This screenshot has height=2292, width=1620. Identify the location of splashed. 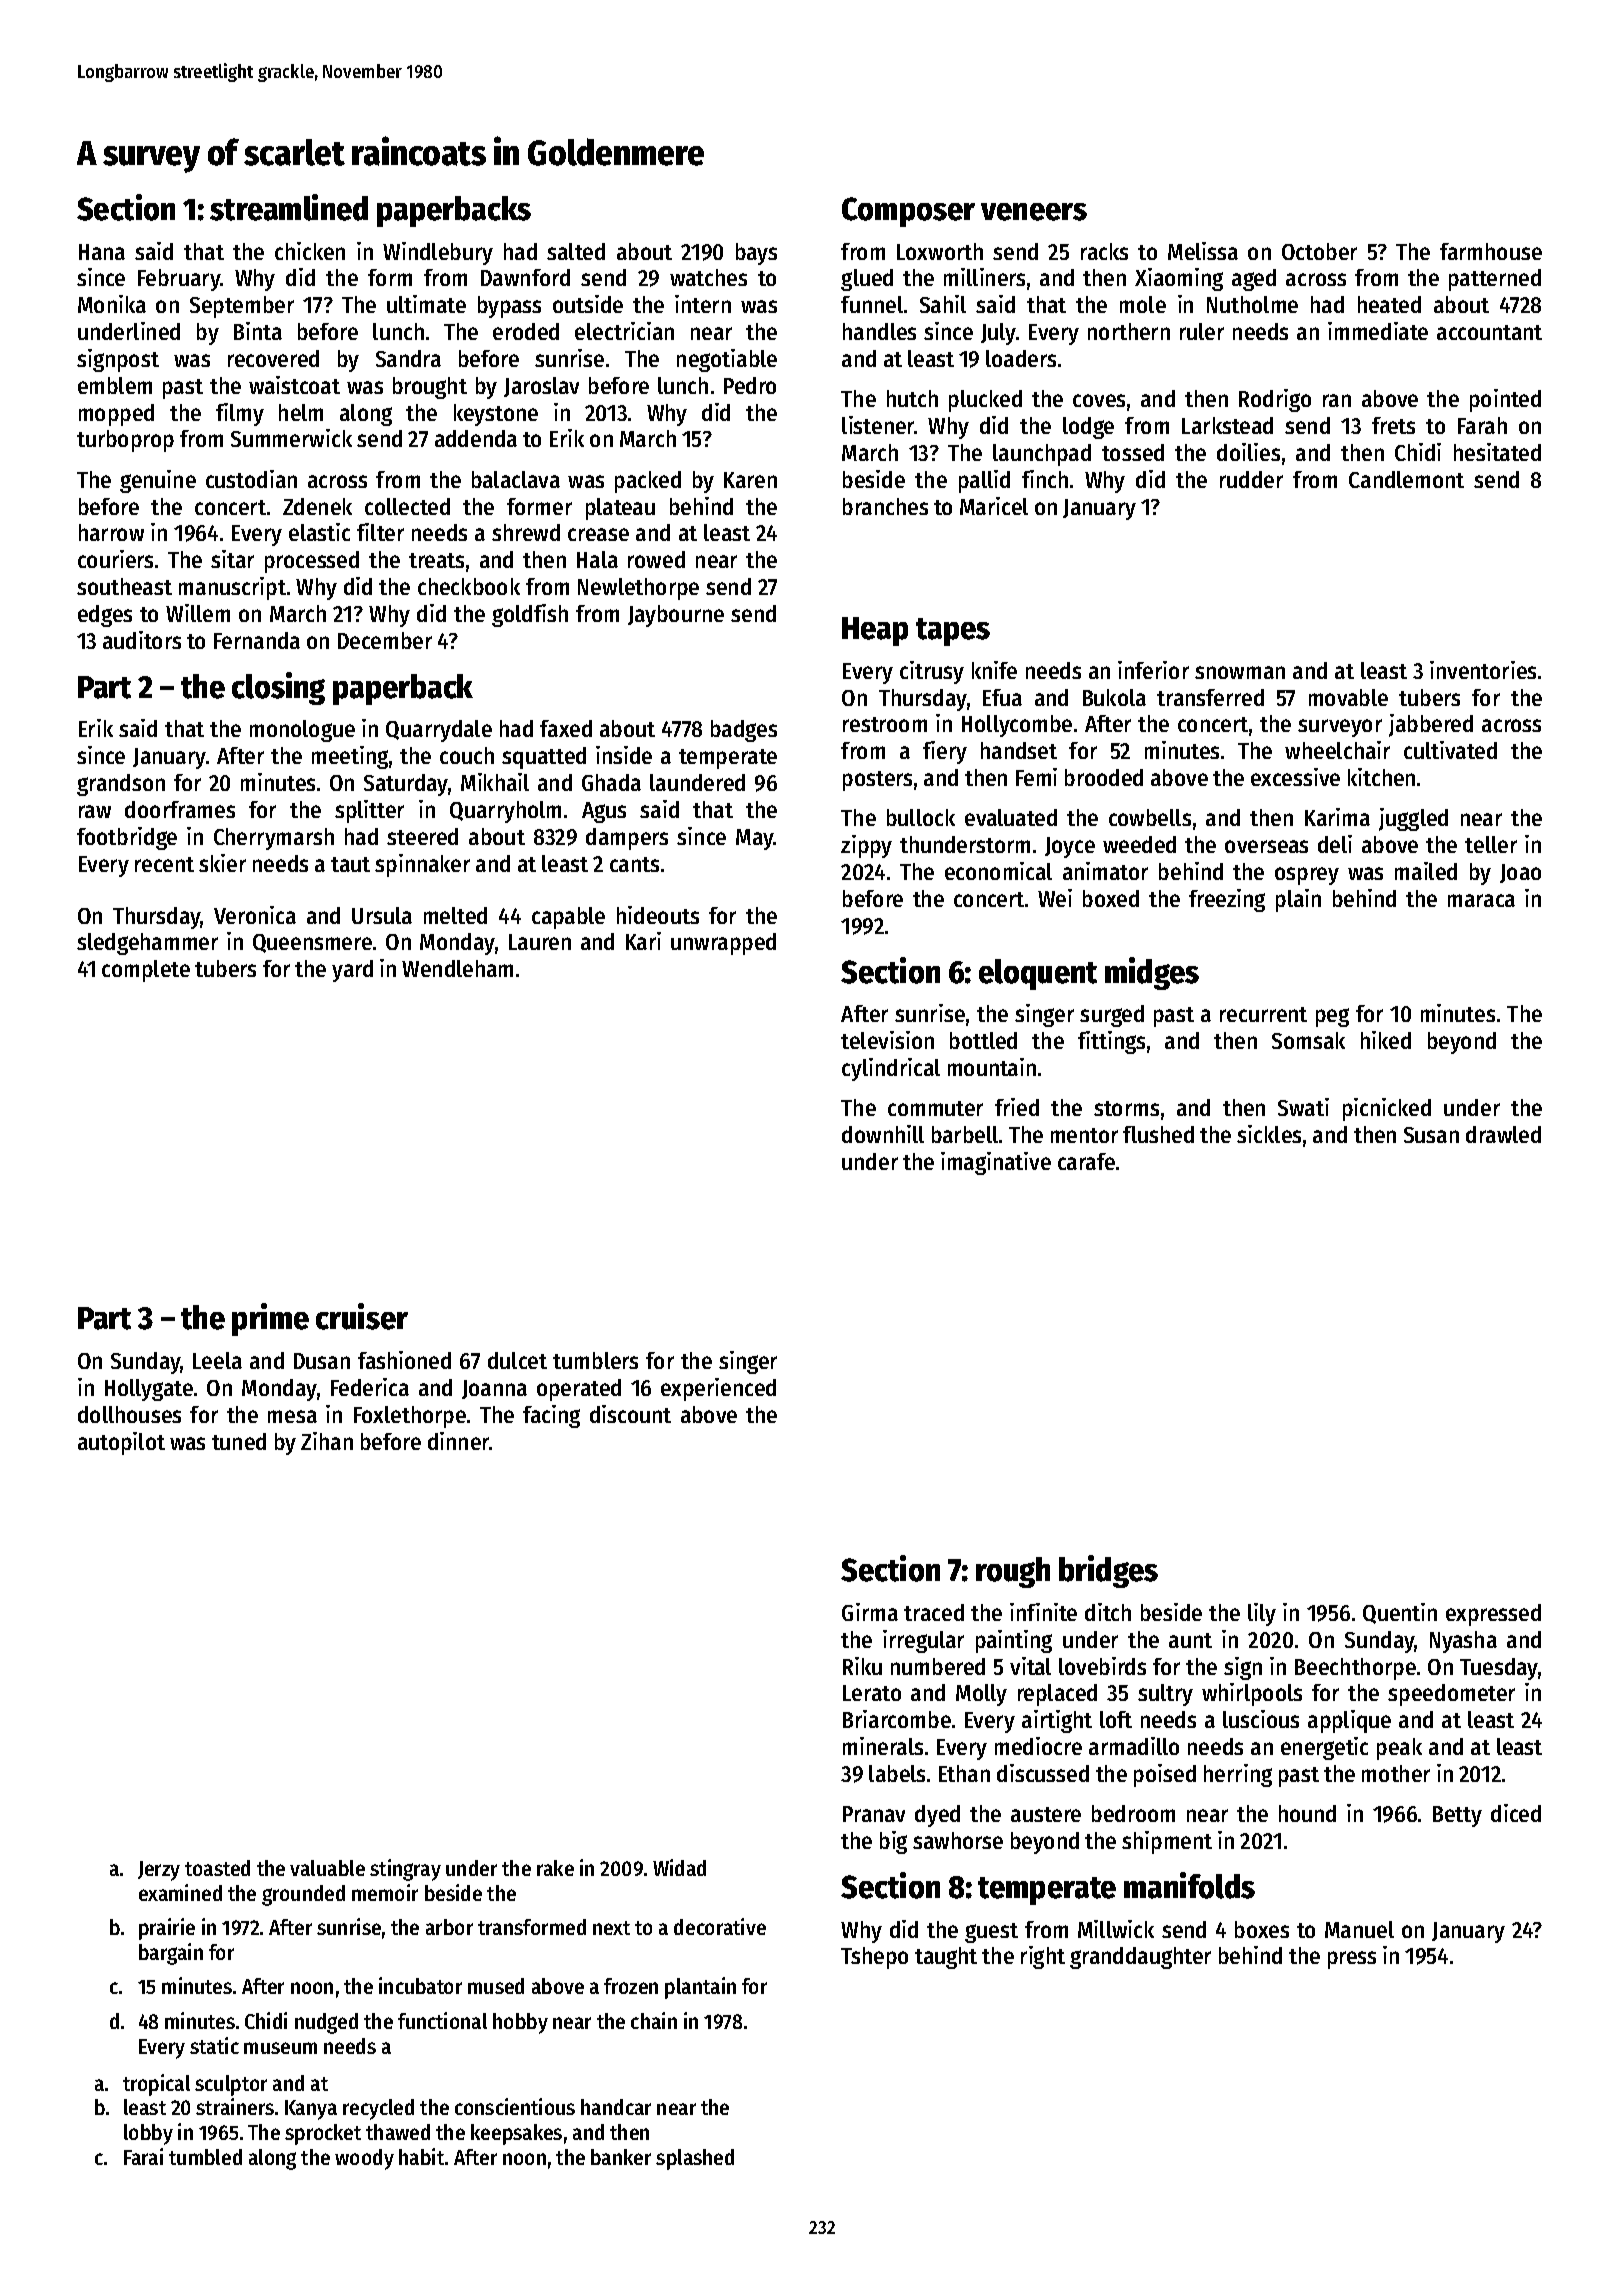
(695, 2159).
